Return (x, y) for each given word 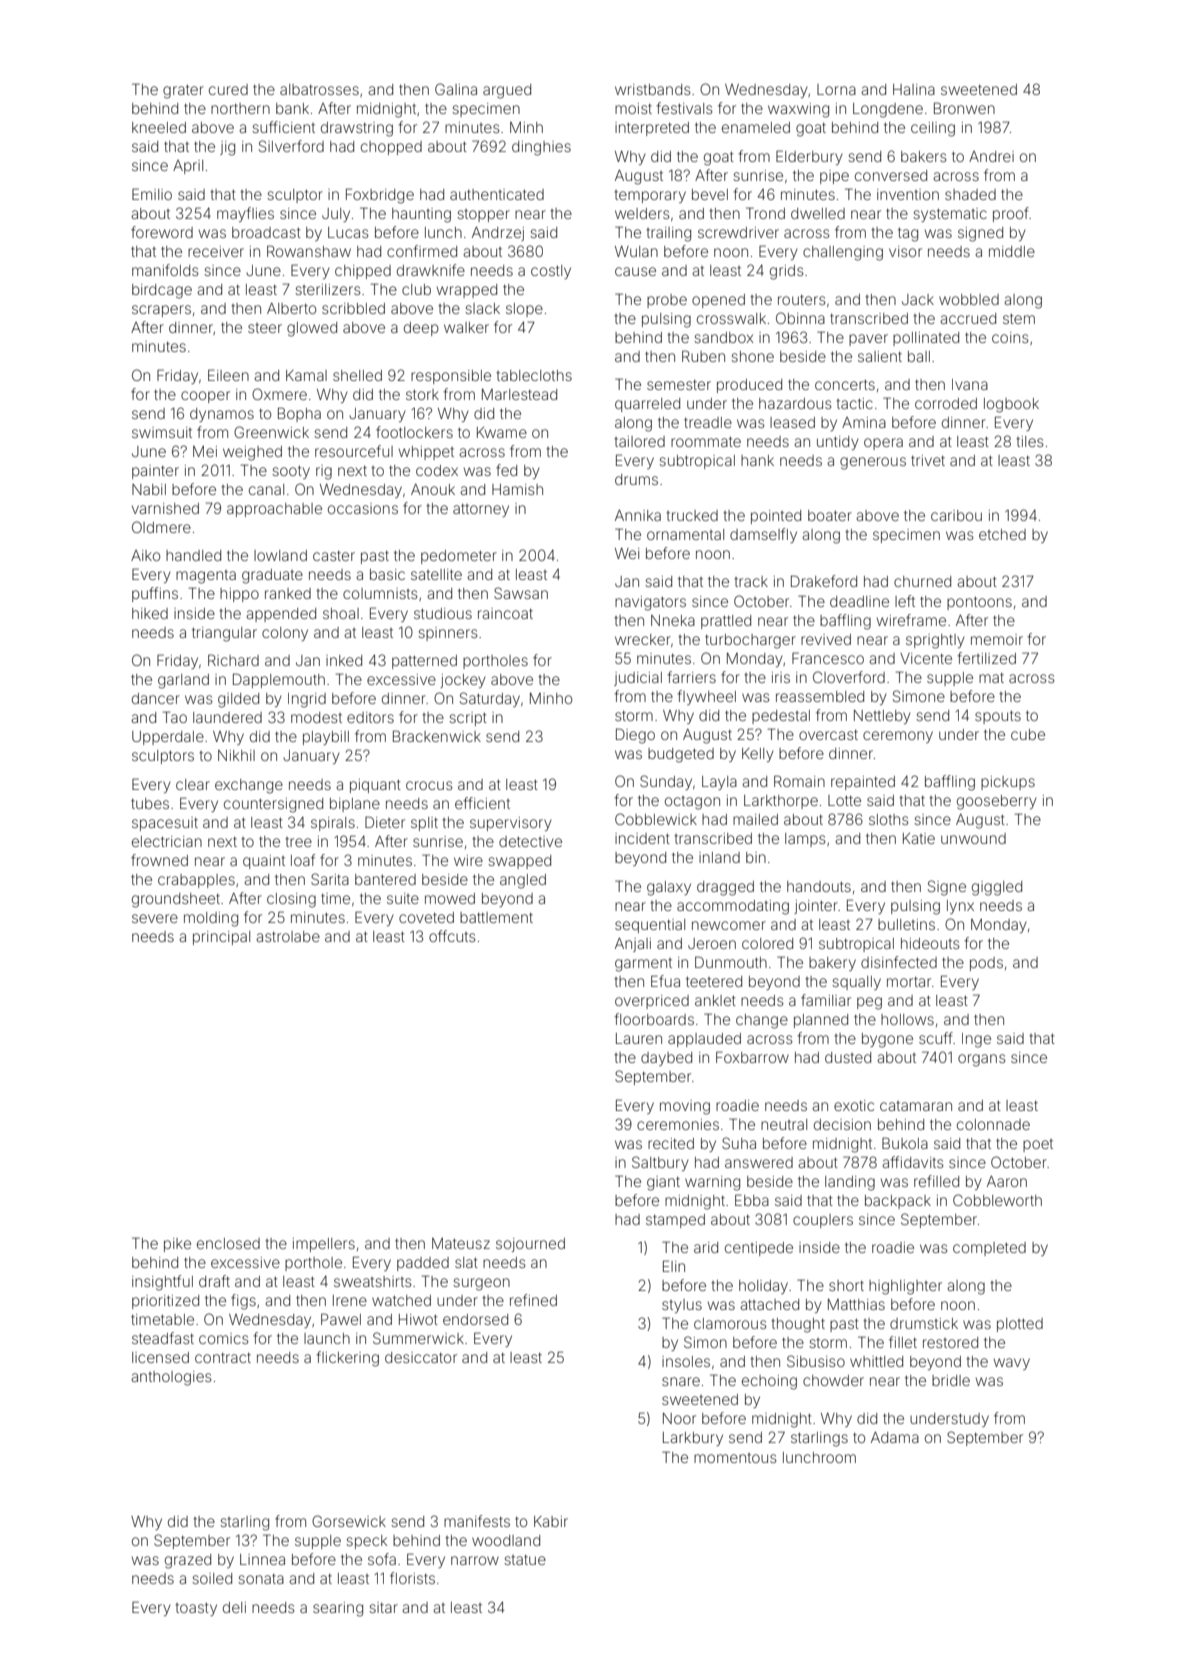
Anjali (633, 945)
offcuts (452, 936)
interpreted (652, 129)
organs (982, 1060)
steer (265, 328)
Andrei (991, 156)
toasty (196, 1609)
